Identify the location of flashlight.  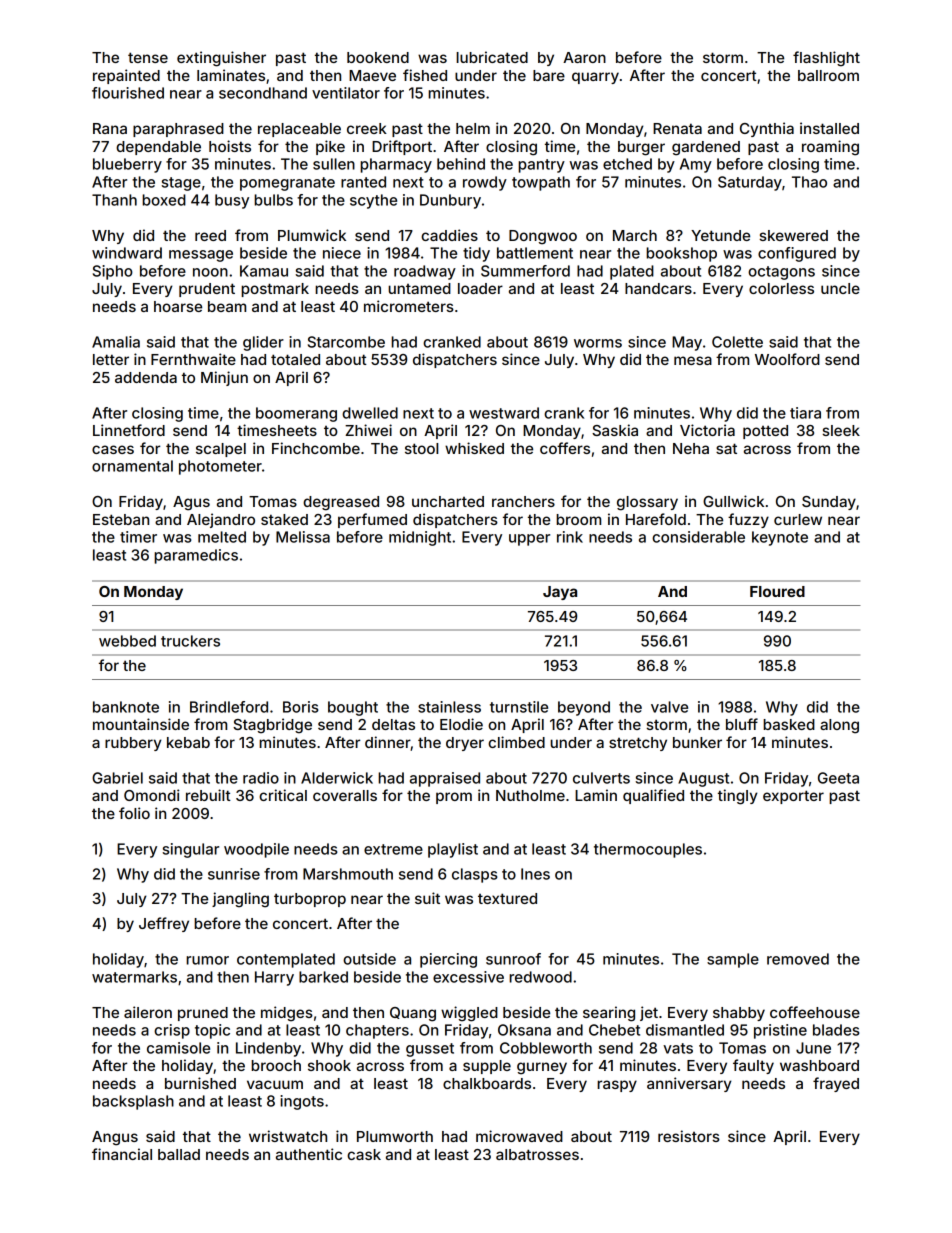
(826, 59).
